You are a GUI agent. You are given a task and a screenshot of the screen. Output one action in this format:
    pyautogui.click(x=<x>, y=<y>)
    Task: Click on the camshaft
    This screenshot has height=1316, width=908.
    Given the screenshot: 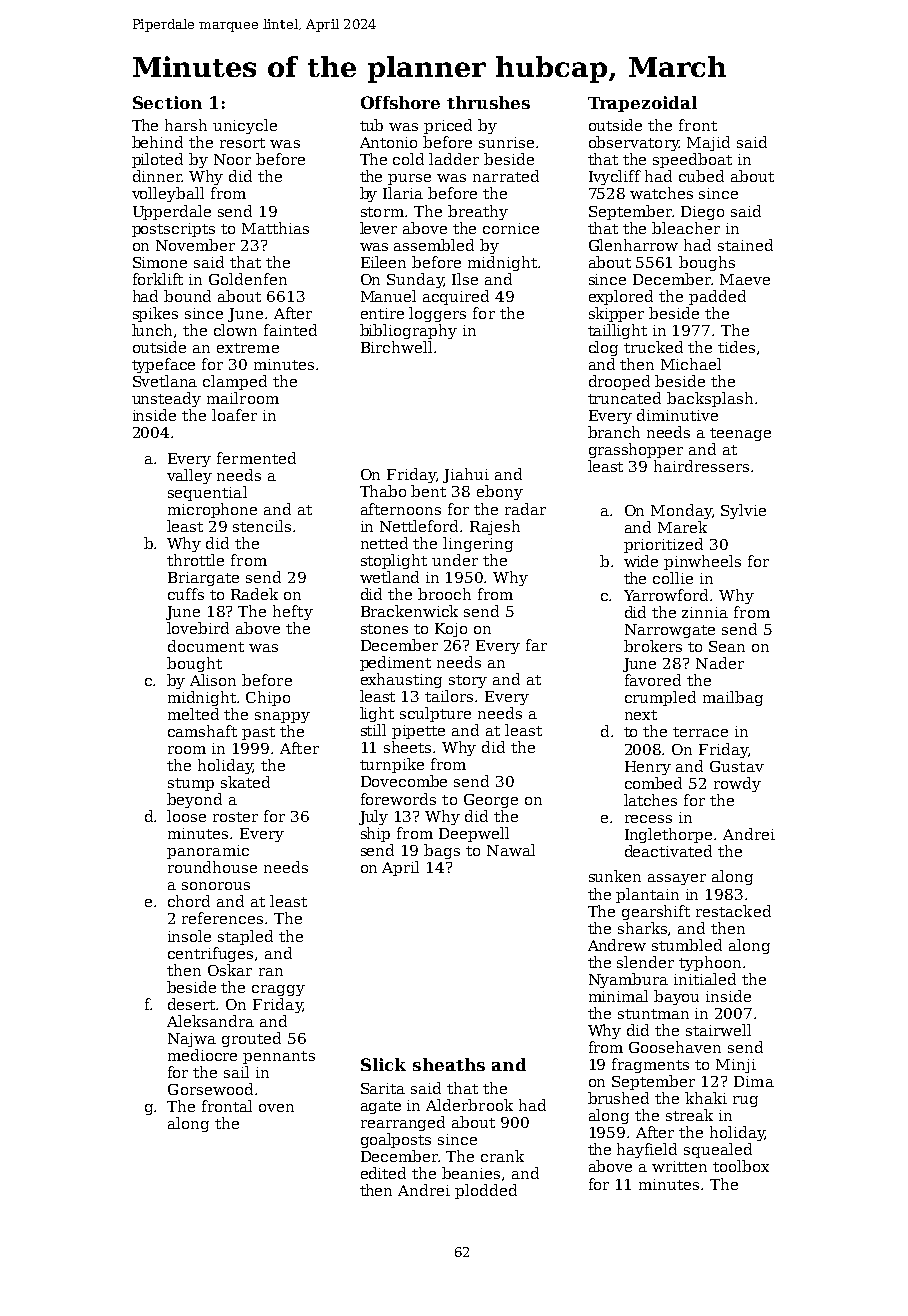 What is the action you would take?
    pyautogui.click(x=202, y=731)
